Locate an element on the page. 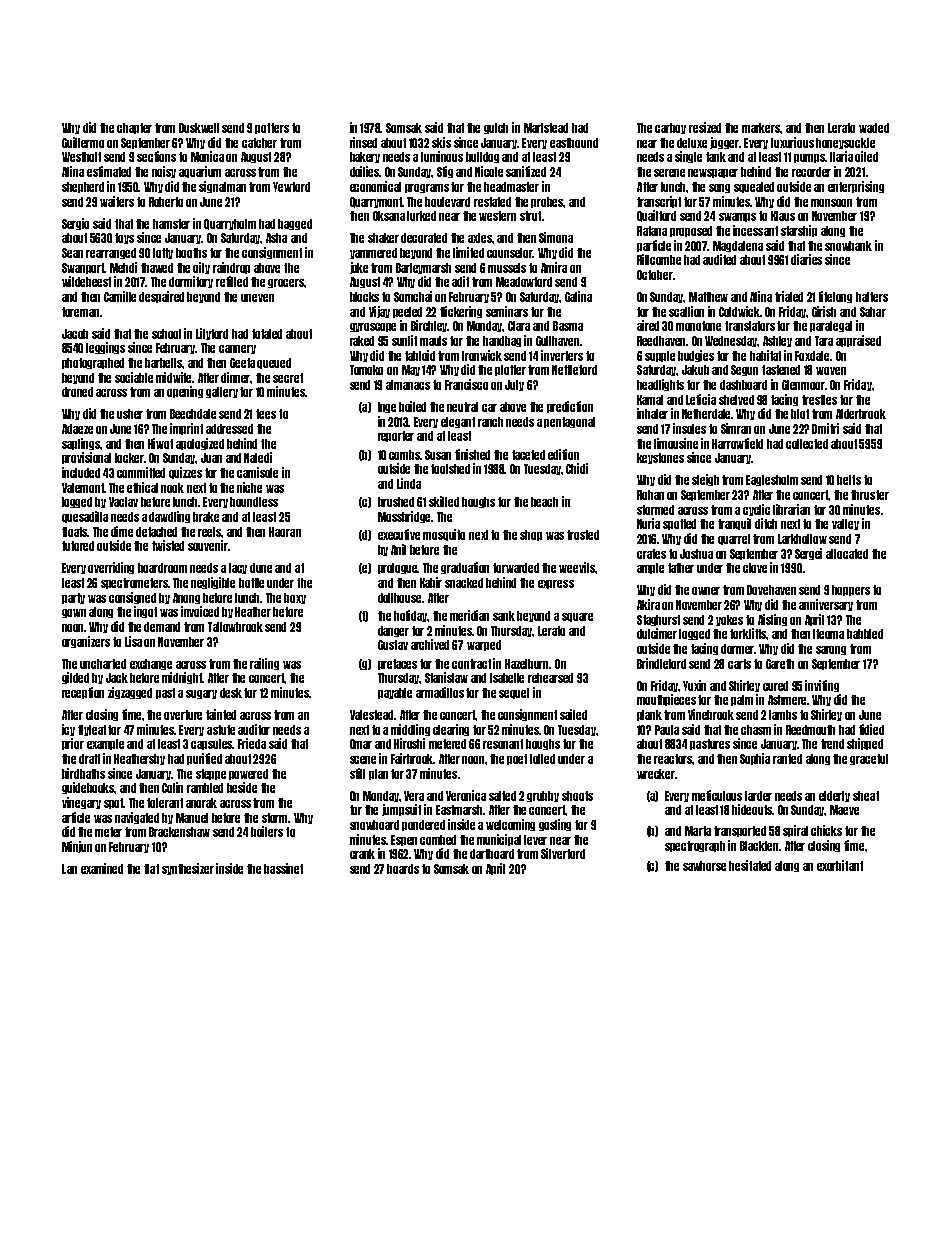 Image resolution: width=952 pixels, height=1233 pixels. lurked is located at coordinates (421, 216).
